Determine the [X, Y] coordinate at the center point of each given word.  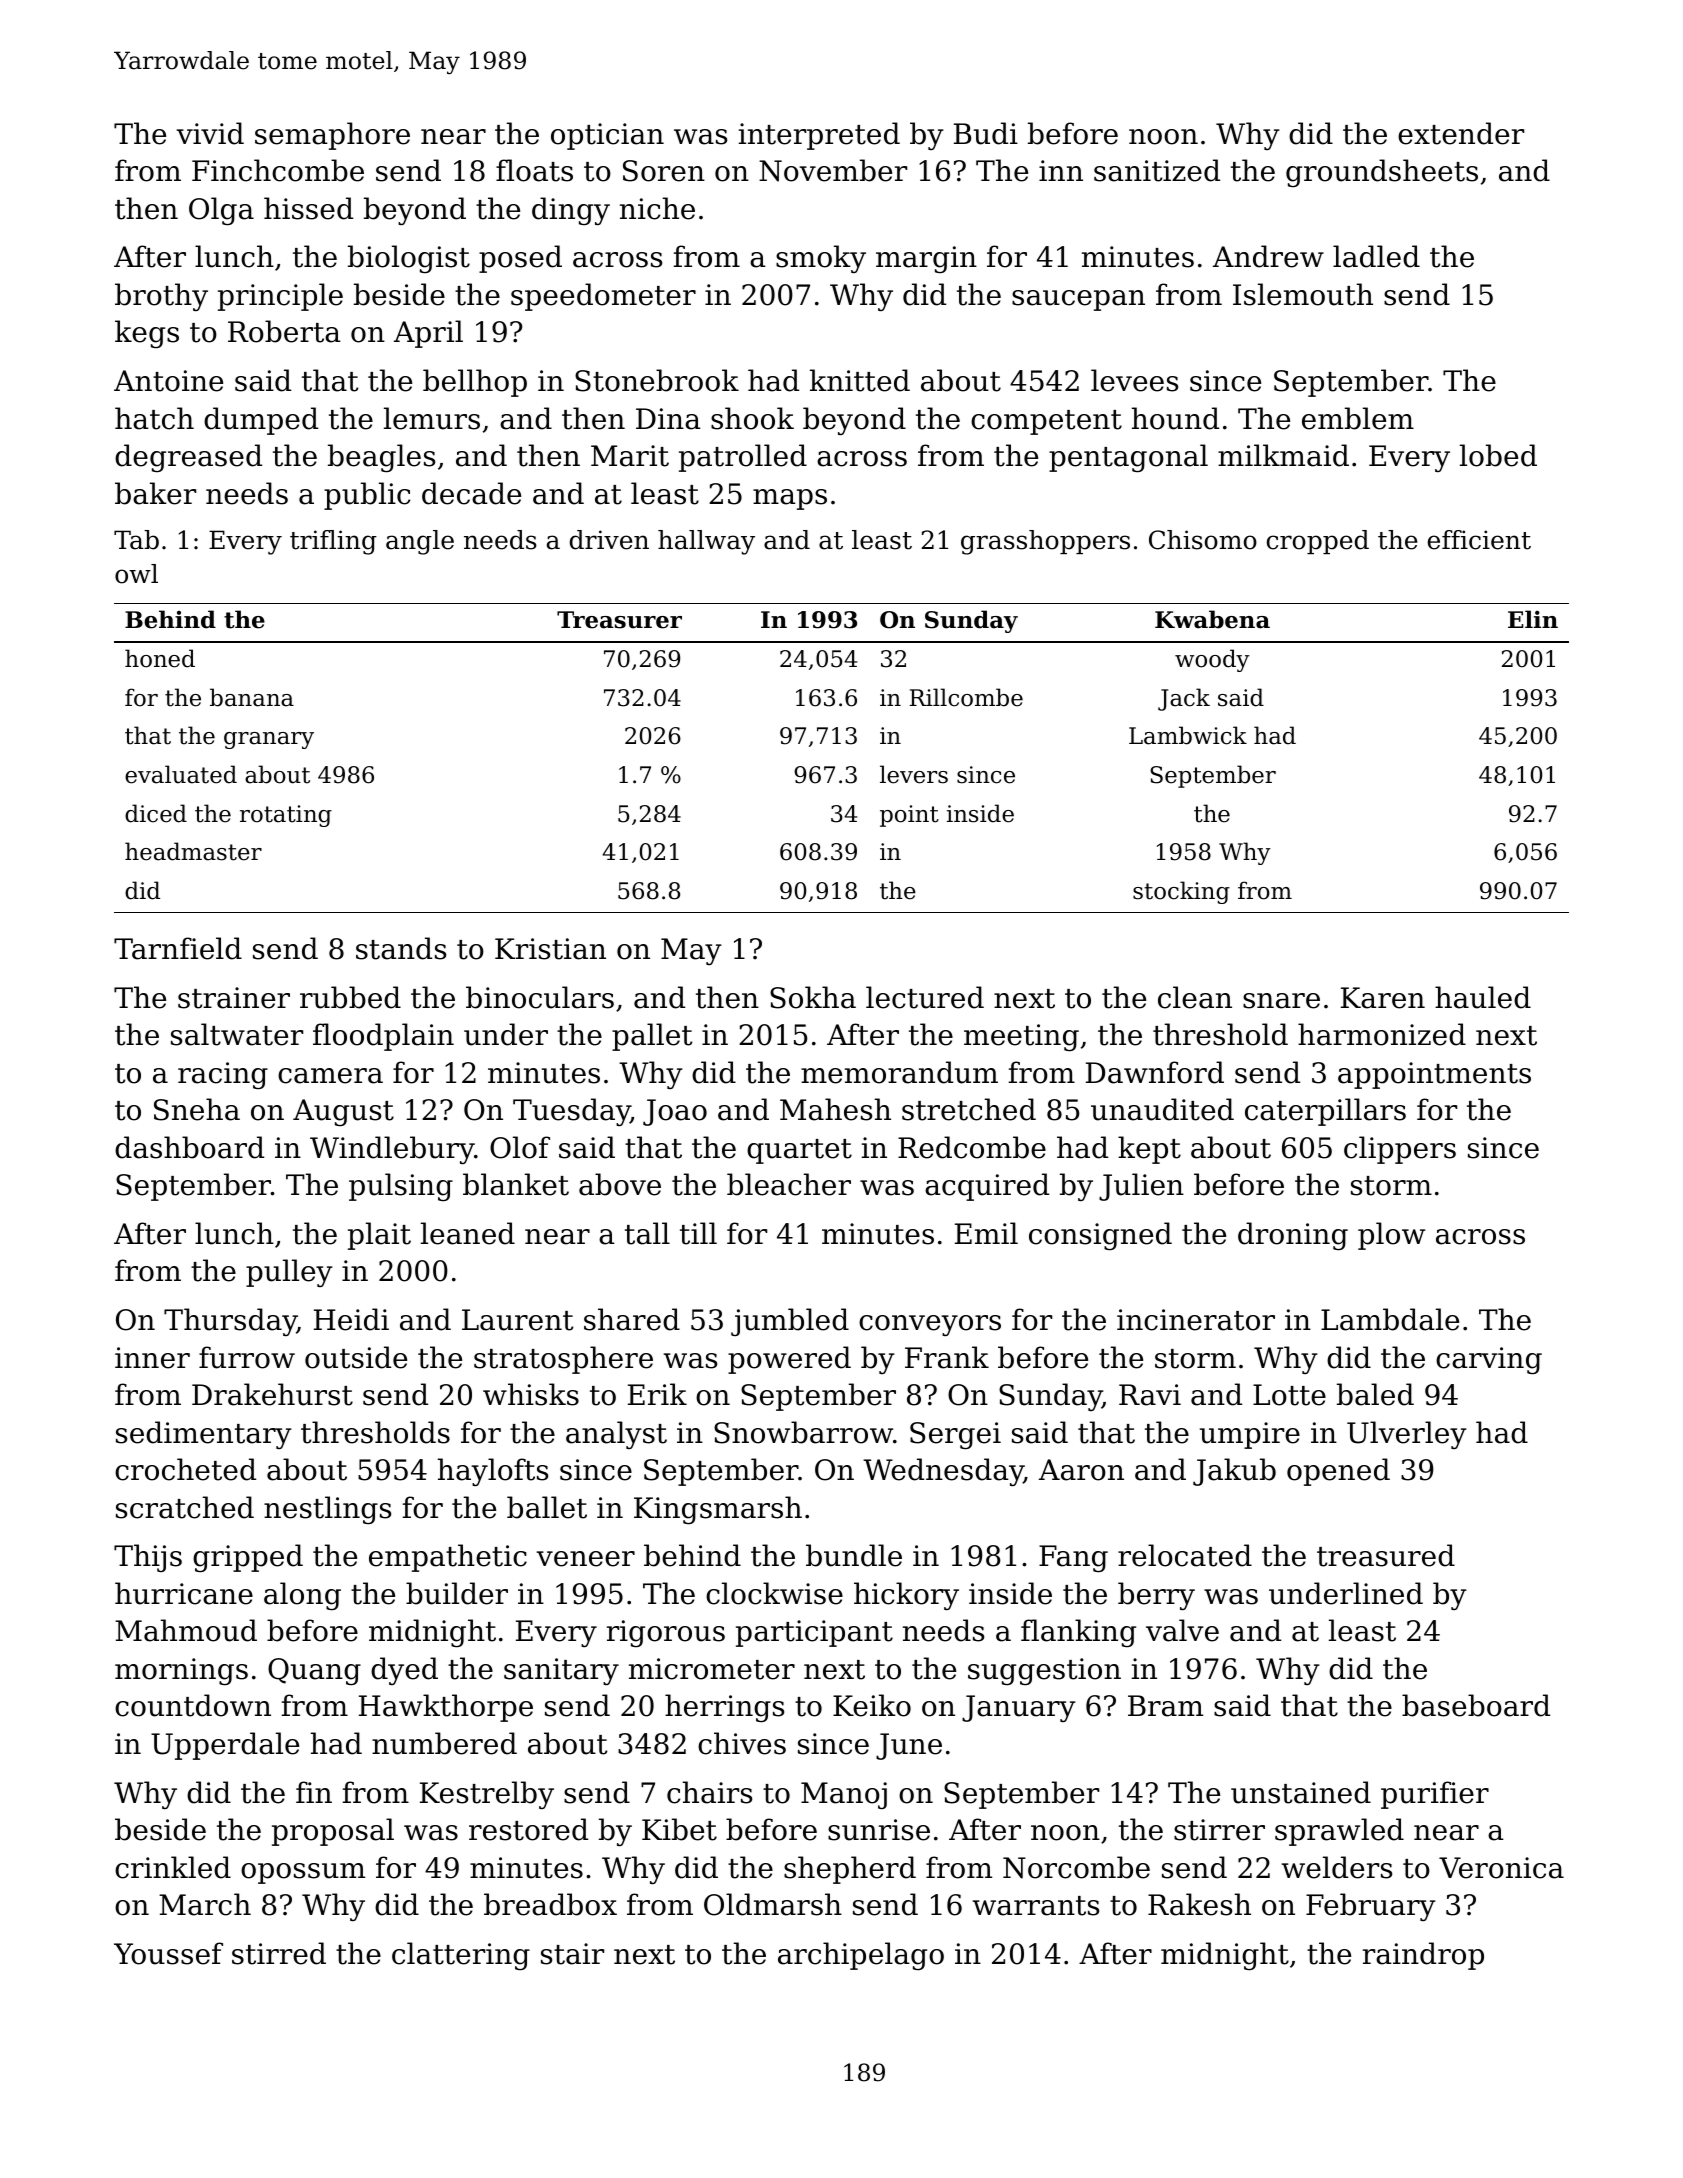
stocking [1181, 892]
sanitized [1157, 170]
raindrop [1423, 1956]
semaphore [332, 136]
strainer [234, 998]
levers [914, 774]
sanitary [561, 1671]
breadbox [550, 1904]
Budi [986, 133]
